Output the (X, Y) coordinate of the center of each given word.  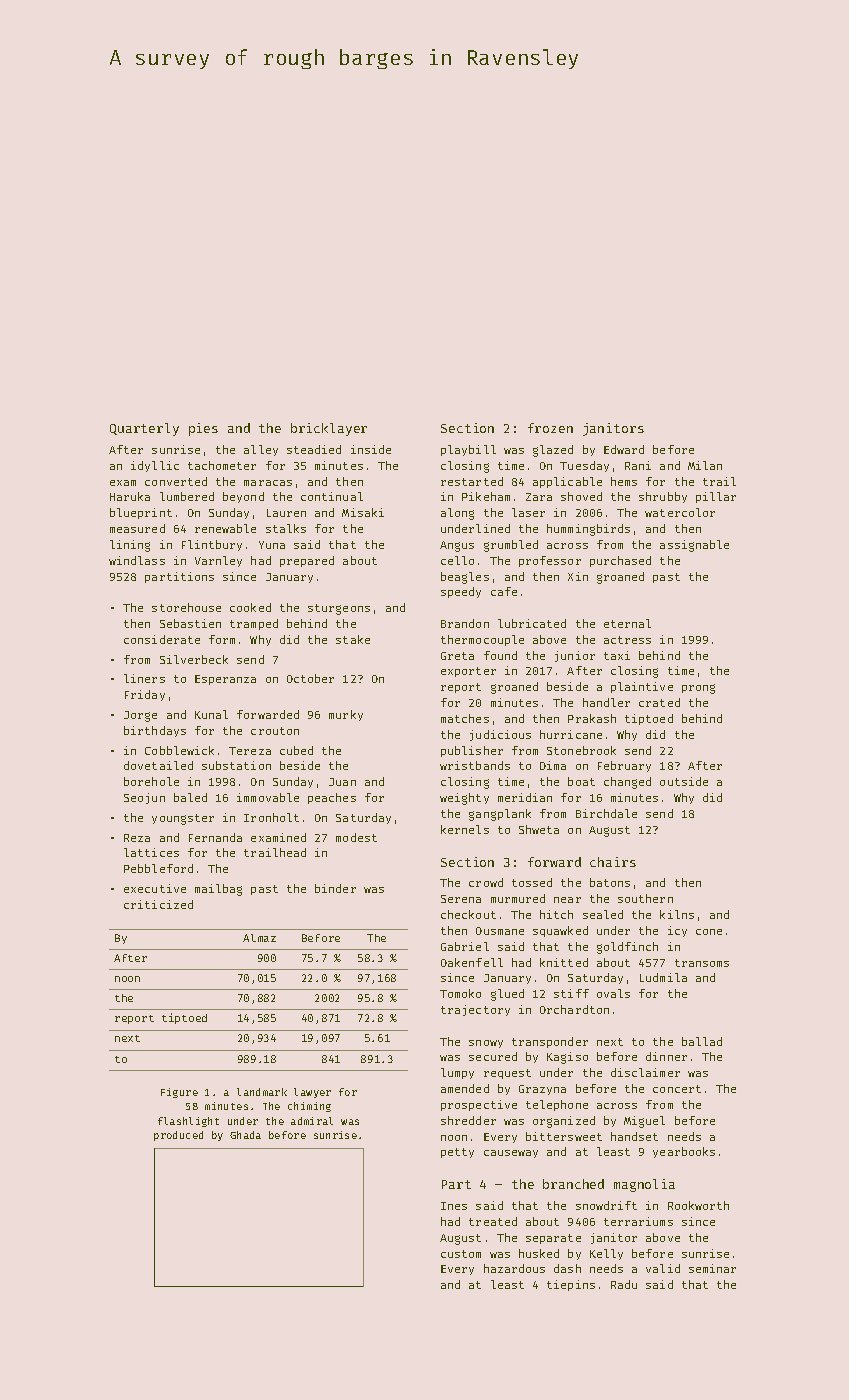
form (222, 639)
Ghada (245, 1135)
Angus (457, 546)
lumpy (457, 1073)
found (500, 655)
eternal (627, 623)
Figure (179, 1093)
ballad (702, 1041)
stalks (286, 528)
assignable (694, 546)
